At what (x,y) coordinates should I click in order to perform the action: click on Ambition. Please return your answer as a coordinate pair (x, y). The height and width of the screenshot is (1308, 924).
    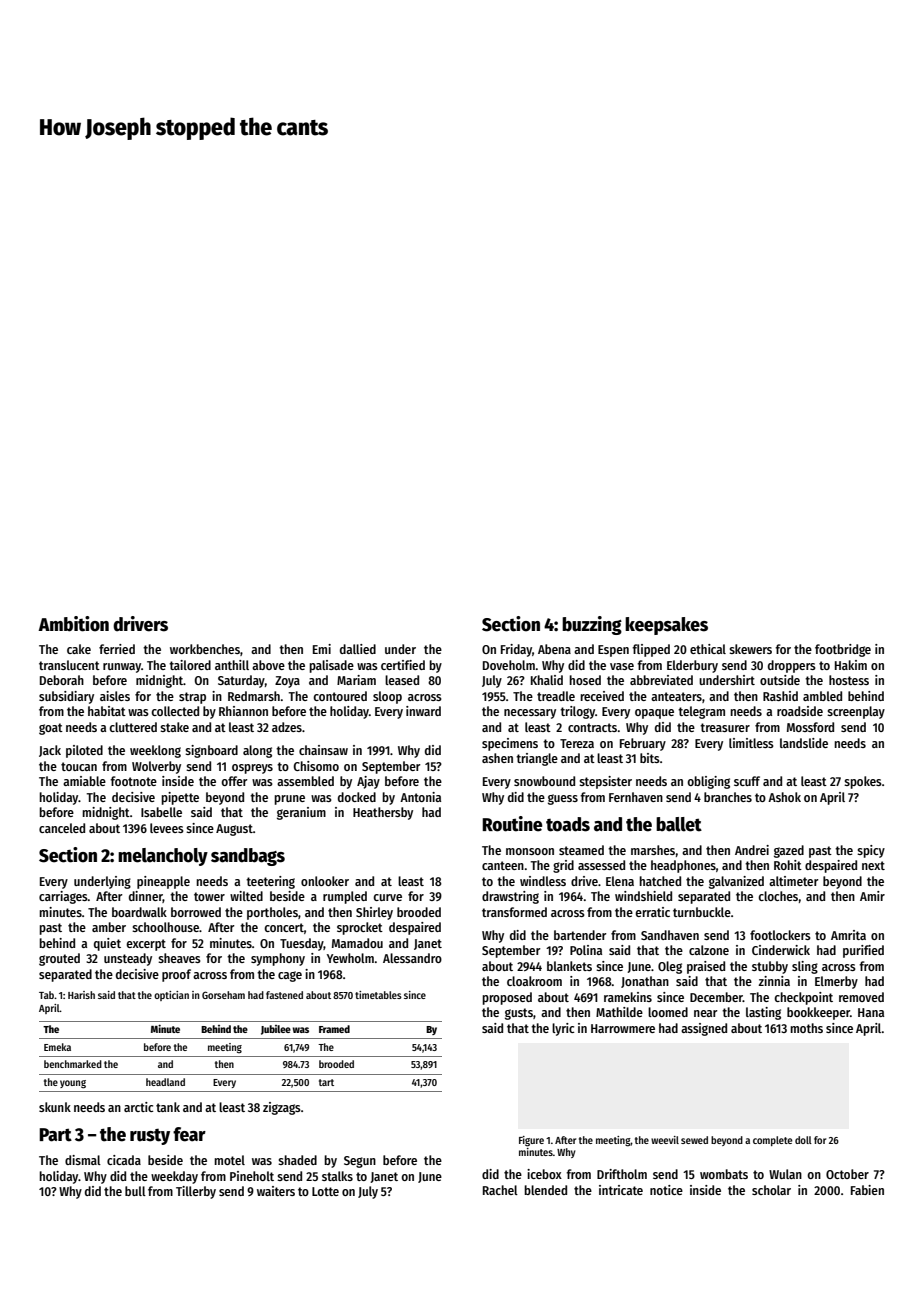
    Looking at the image, I should click on (73, 624).
